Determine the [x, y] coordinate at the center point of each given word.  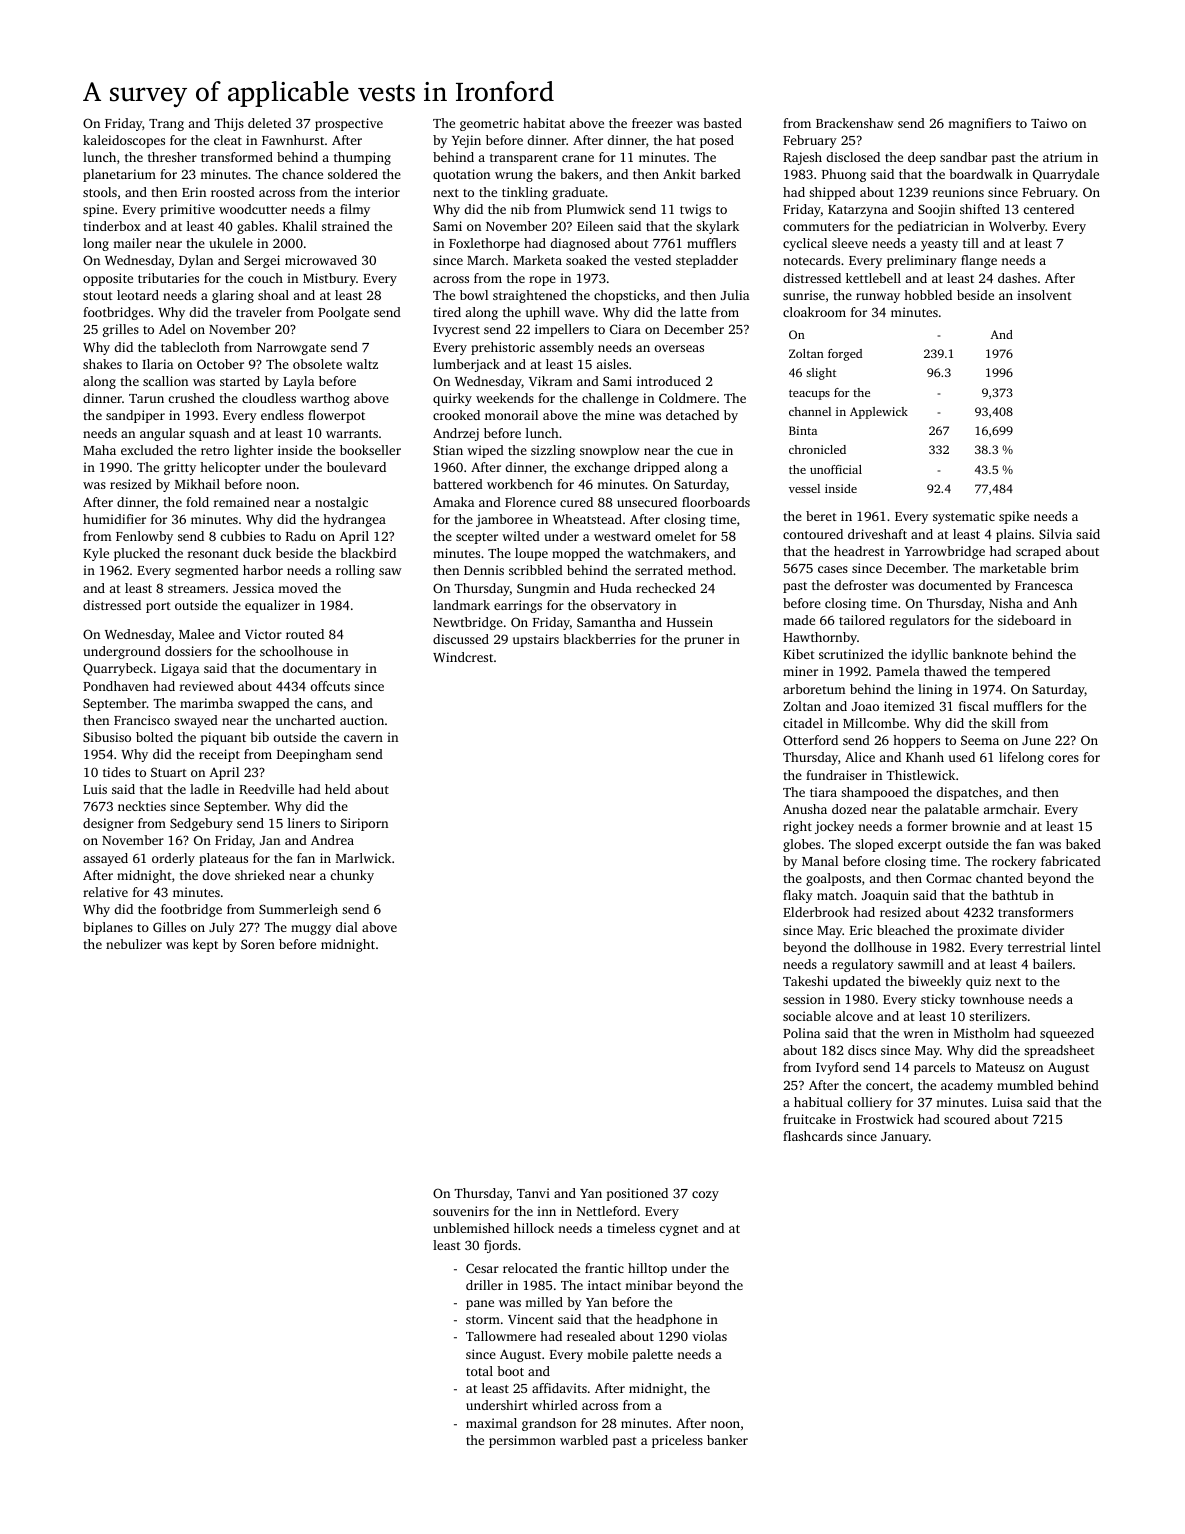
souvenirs [461, 1211]
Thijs [229, 124]
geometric [489, 124]
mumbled [1025, 1085]
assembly [567, 348]
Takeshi [805, 981]
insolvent [1044, 295]
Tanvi [533, 1193]
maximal [491, 1423]
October [220, 364]
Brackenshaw [855, 123]
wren [918, 1034]
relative [105, 892]
